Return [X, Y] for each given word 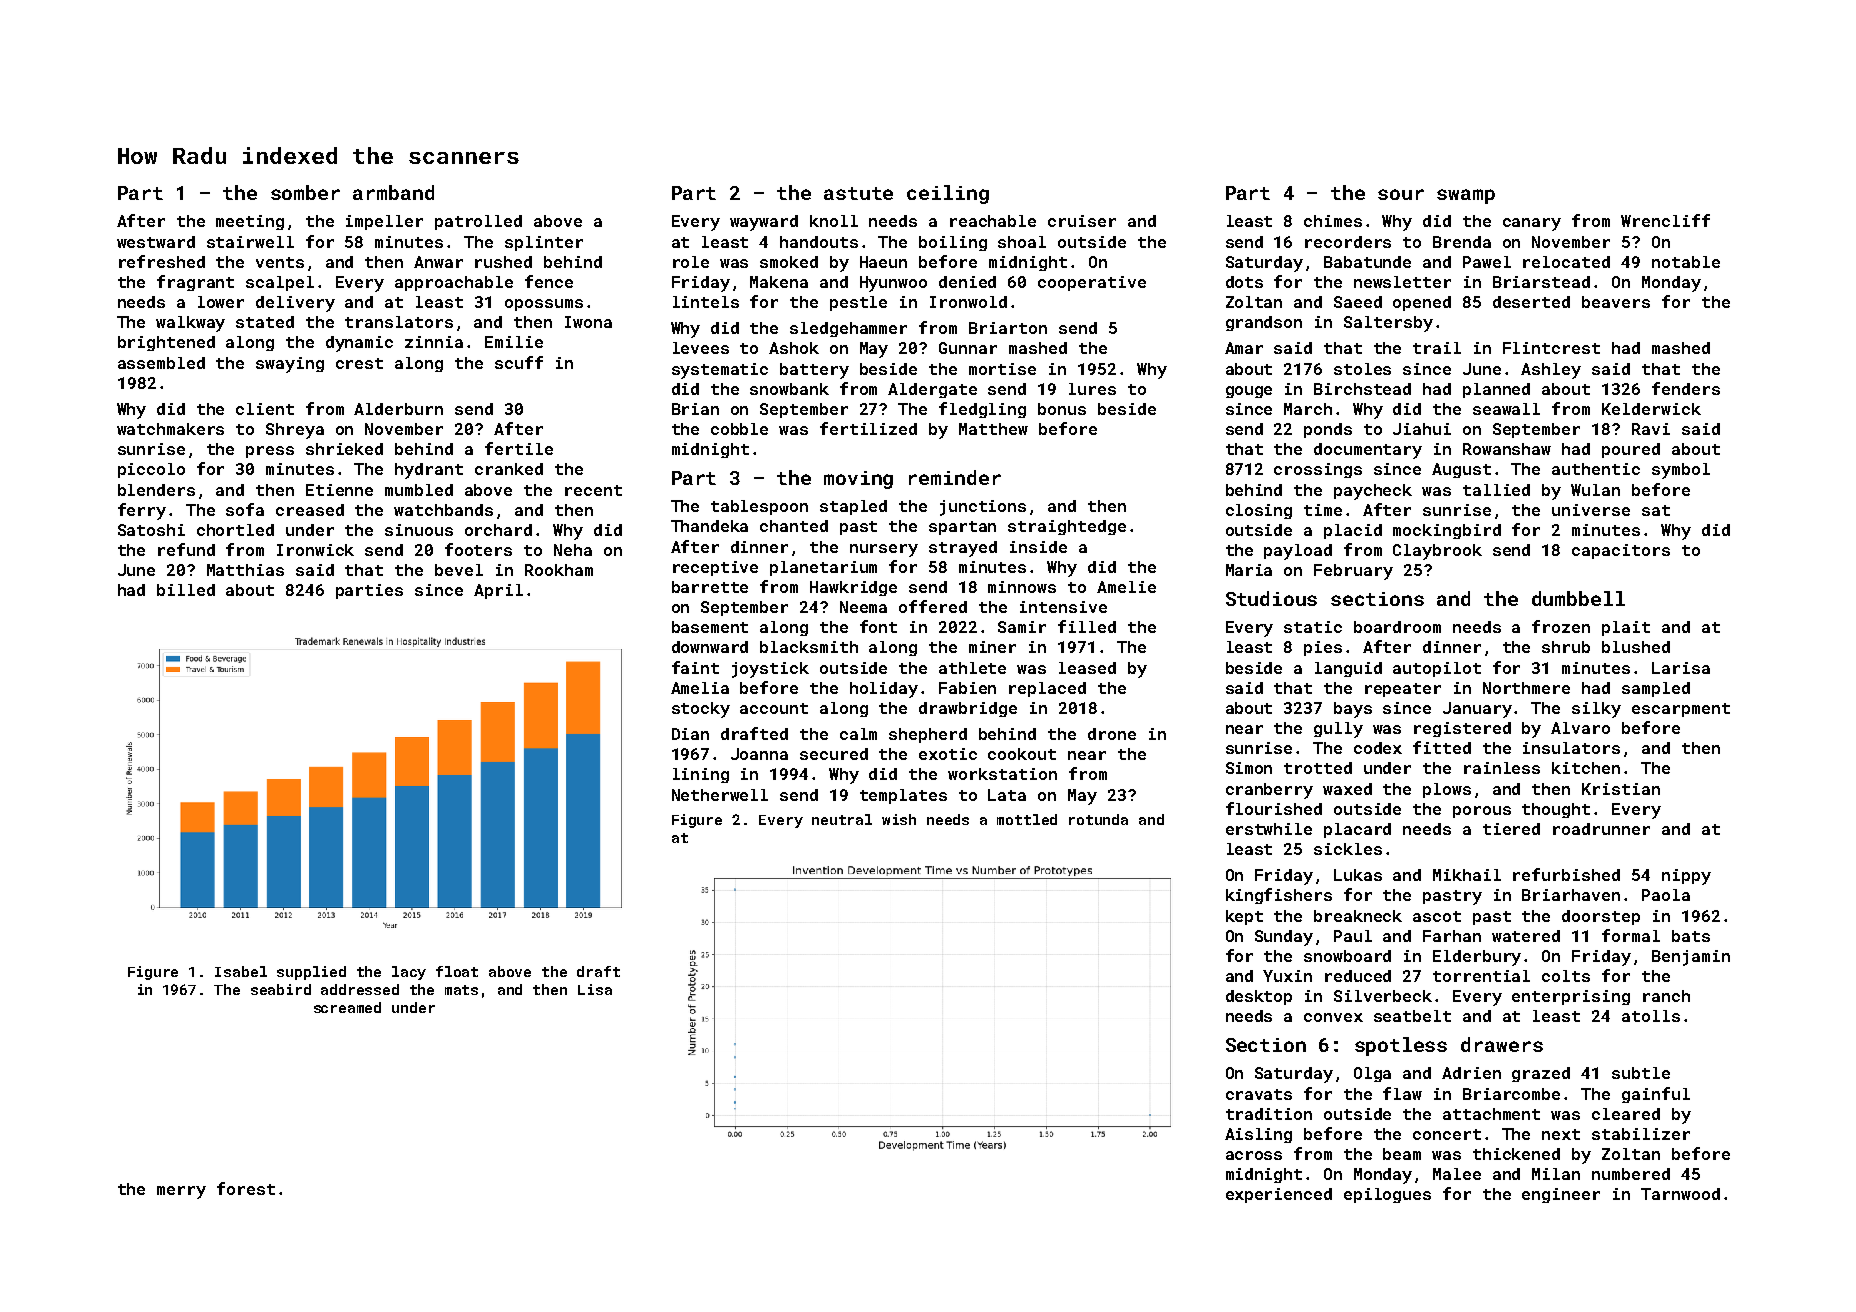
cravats [1259, 1094]
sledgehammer [848, 329]
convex [1333, 1017]
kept [1244, 917]
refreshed [162, 261]
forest [246, 1188]
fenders [1686, 388]
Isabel [241, 971]
